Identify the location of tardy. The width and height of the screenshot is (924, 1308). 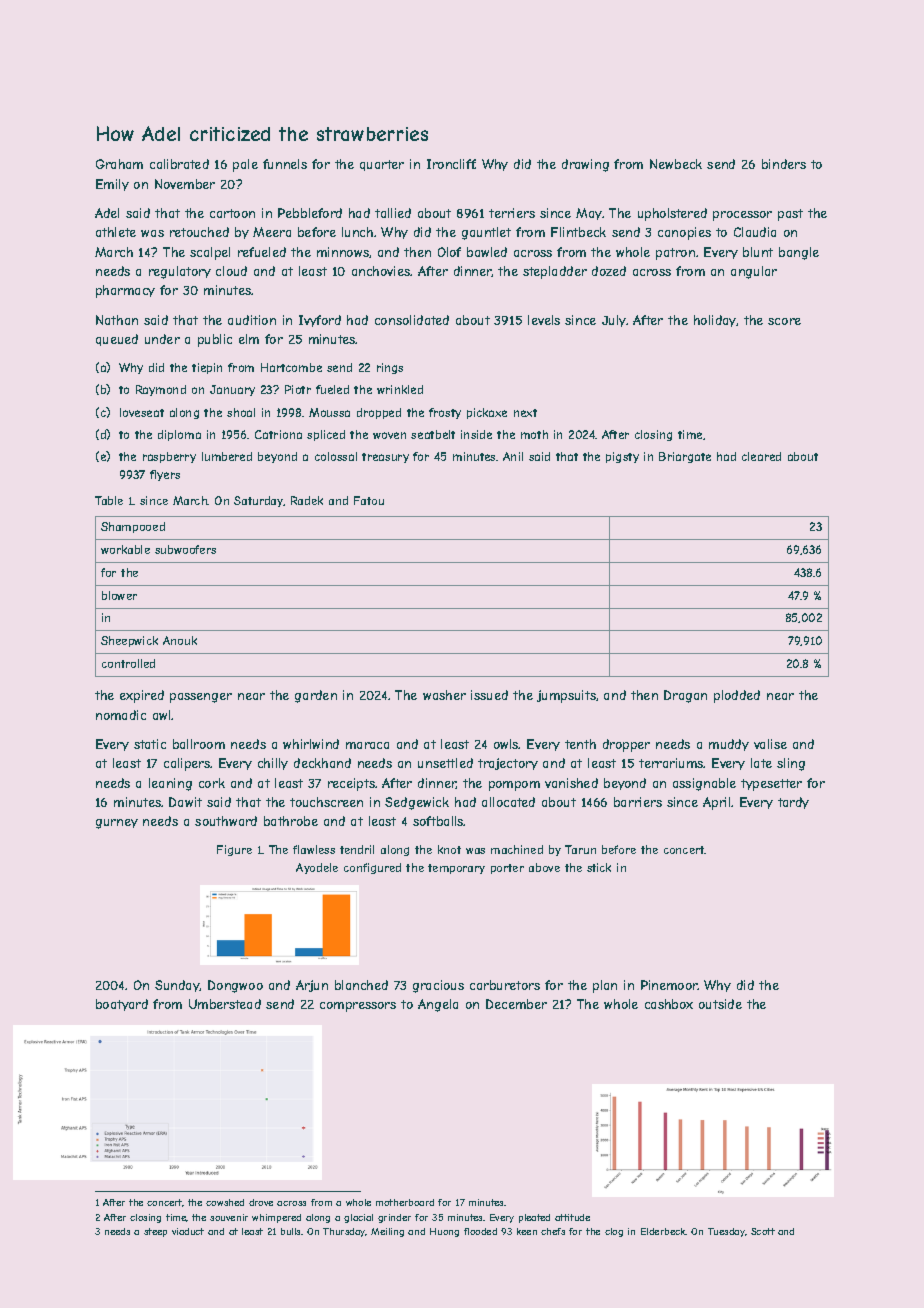
(793, 803).
